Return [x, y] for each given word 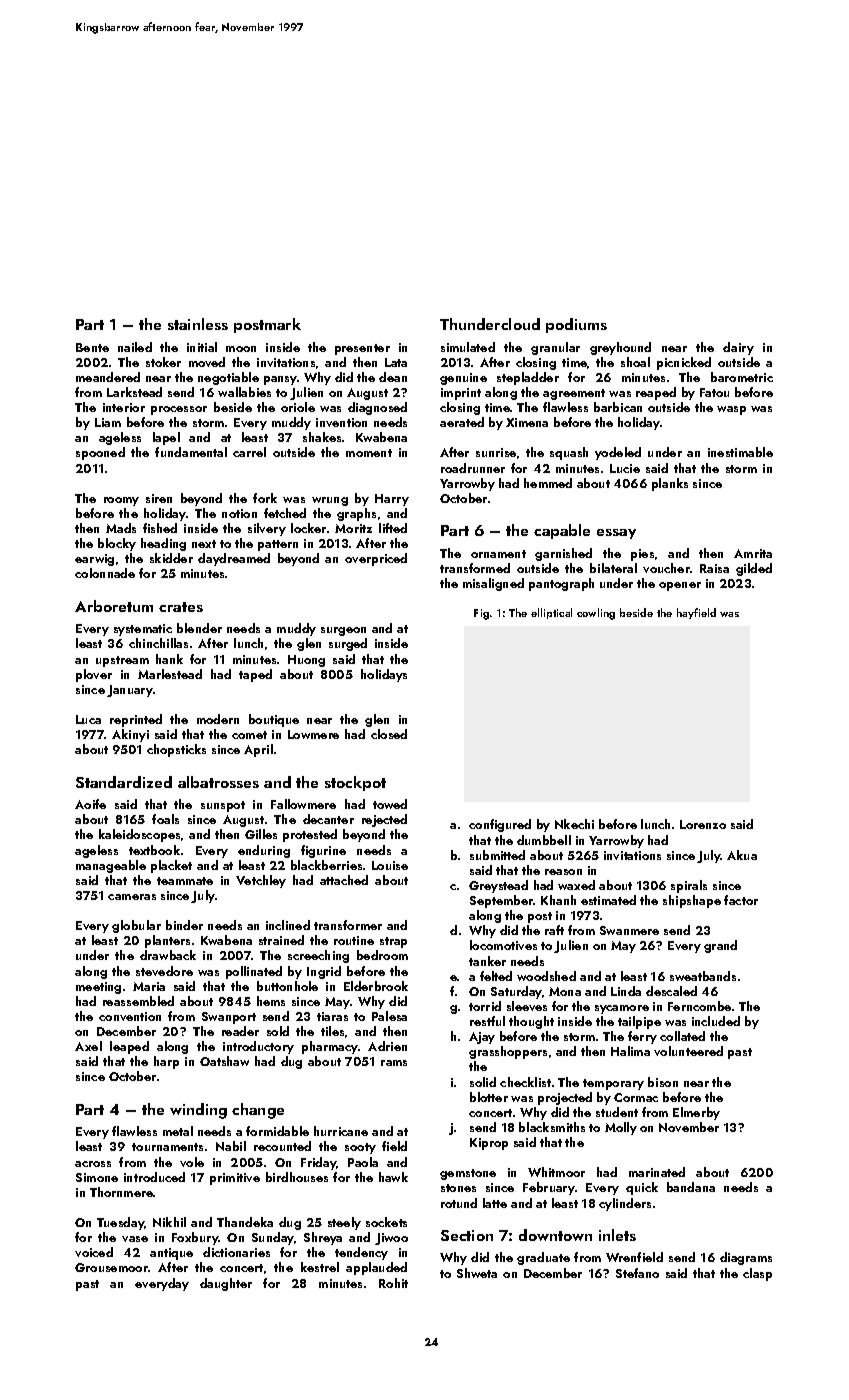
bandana [691, 1187]
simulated [468, 347]
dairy [738, 348]
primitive [235, 1179]
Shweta [477, 1273]
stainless [198, 324]
